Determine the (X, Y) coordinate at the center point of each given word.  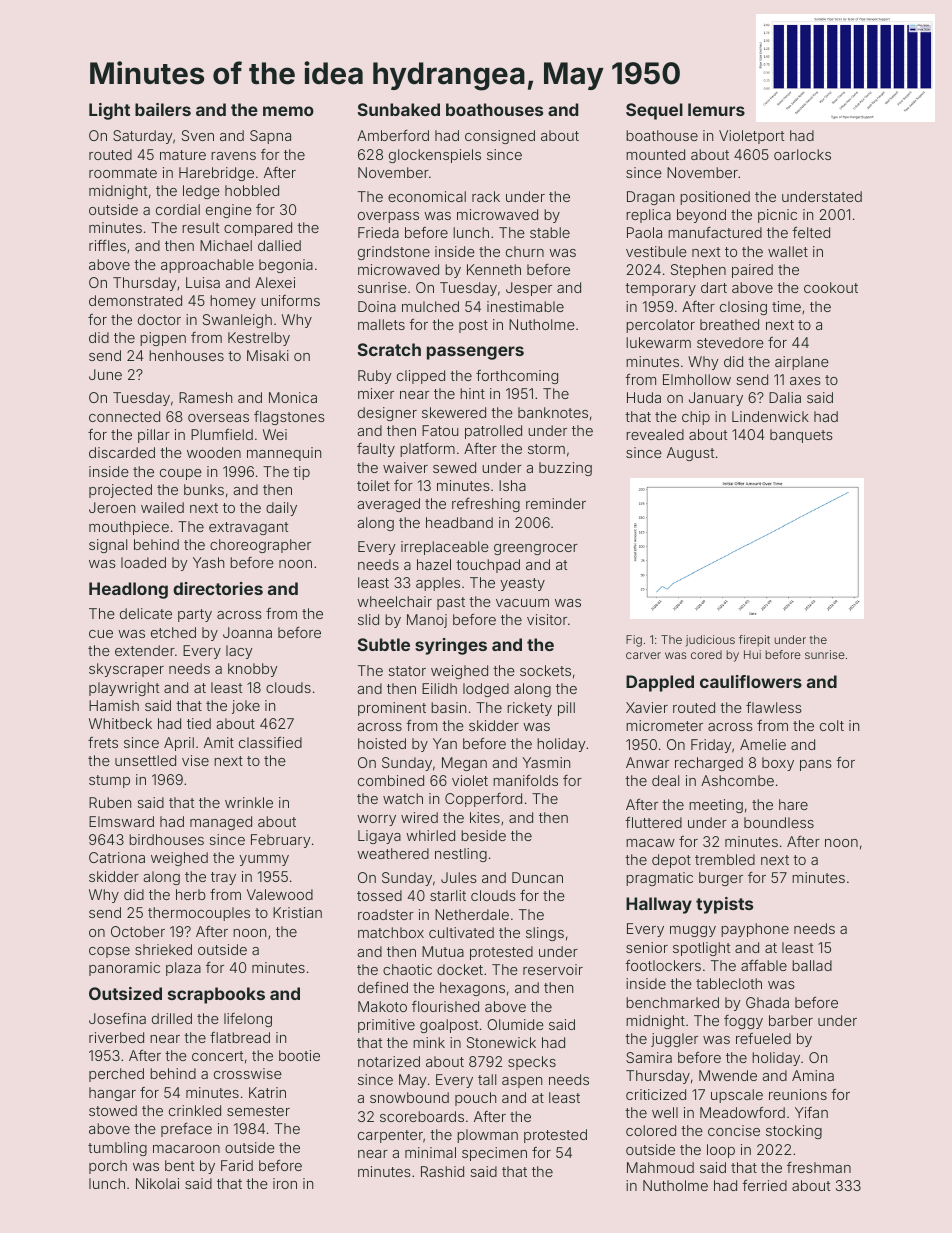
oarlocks (802, 154)
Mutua (443, 951)
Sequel (654, 111)
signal (108, 546)
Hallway (659, 905)
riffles (107, 245)
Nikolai (157, 1183)
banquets (801, 436)
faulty (376, 450)
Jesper (529, 289)
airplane (802, 363)
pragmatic (659, 879)
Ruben (110, 802)
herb (191, 894)
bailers (163, 109)
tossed (379, 895)
